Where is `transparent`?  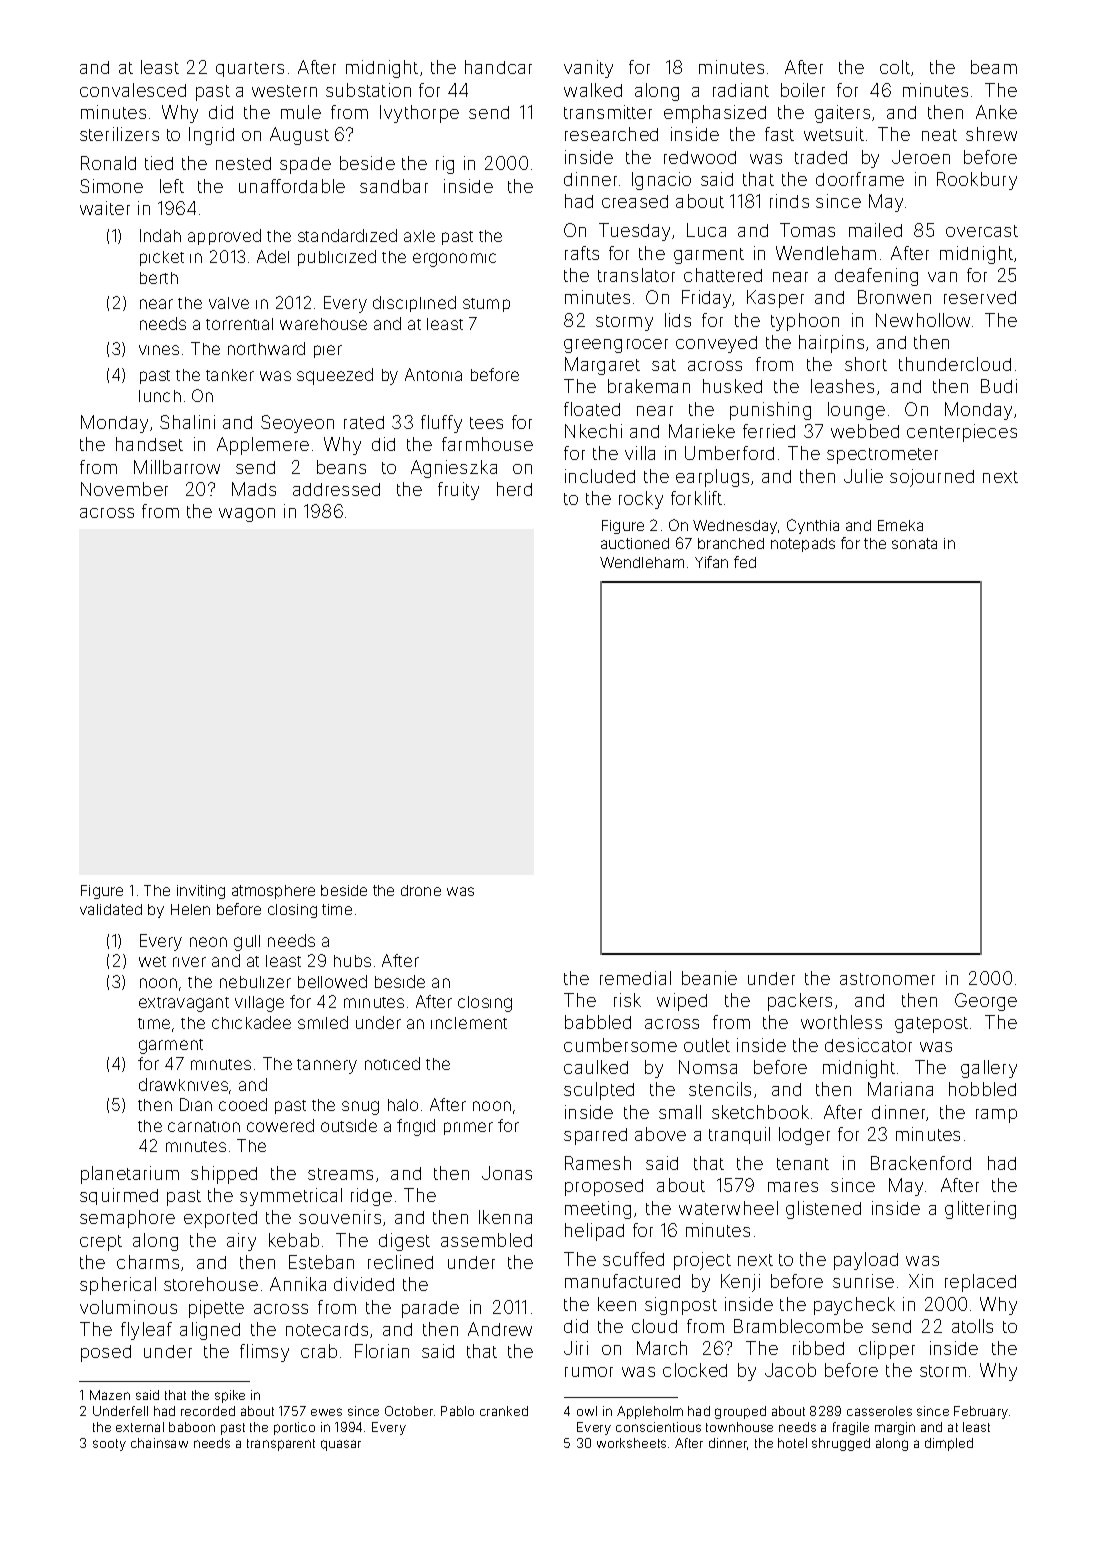 transparent is located at coordinates (281, 1445).
